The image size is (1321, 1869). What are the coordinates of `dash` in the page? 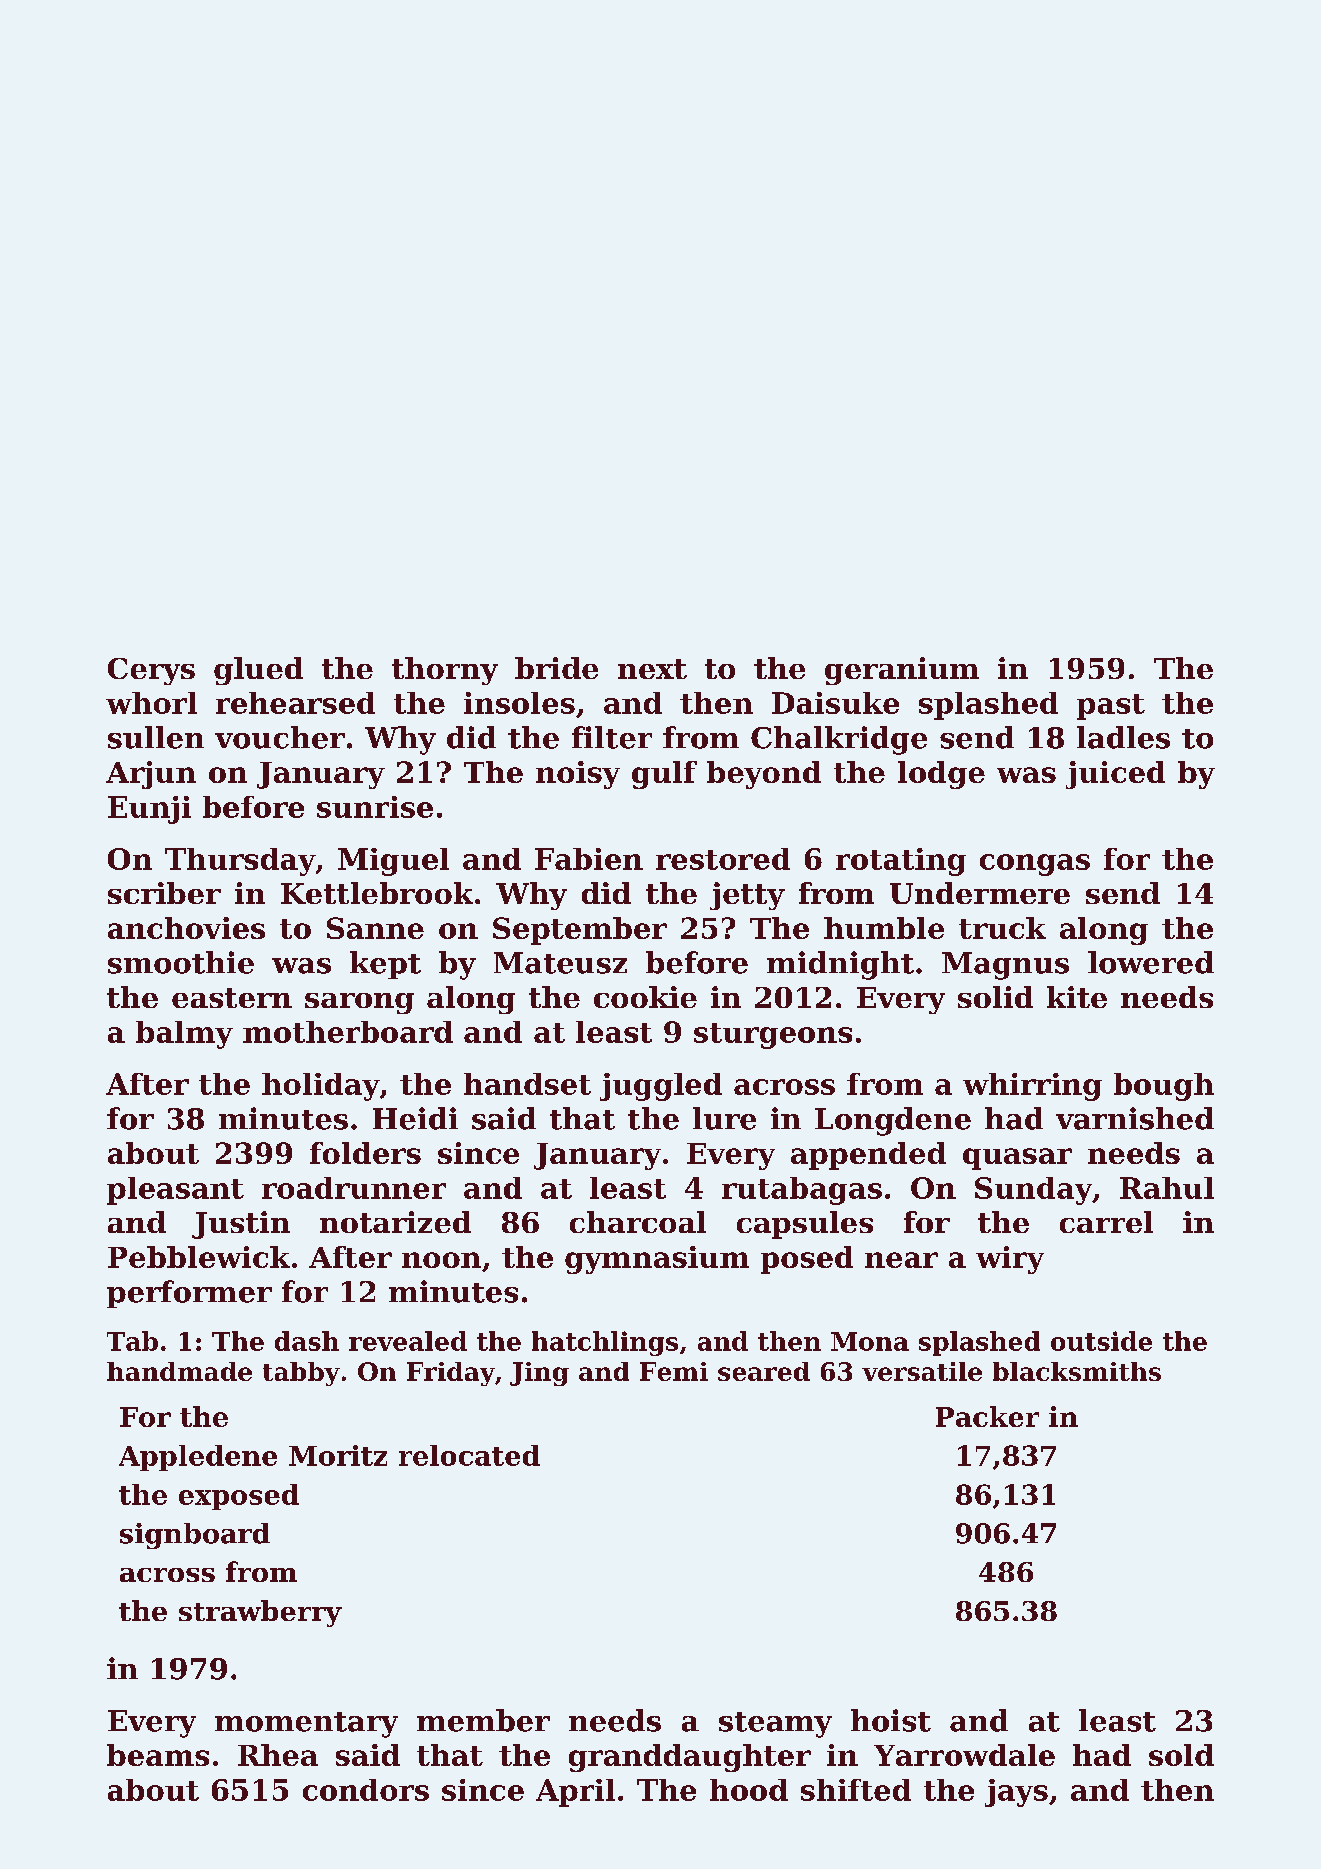 It's located at (307, 1341).
